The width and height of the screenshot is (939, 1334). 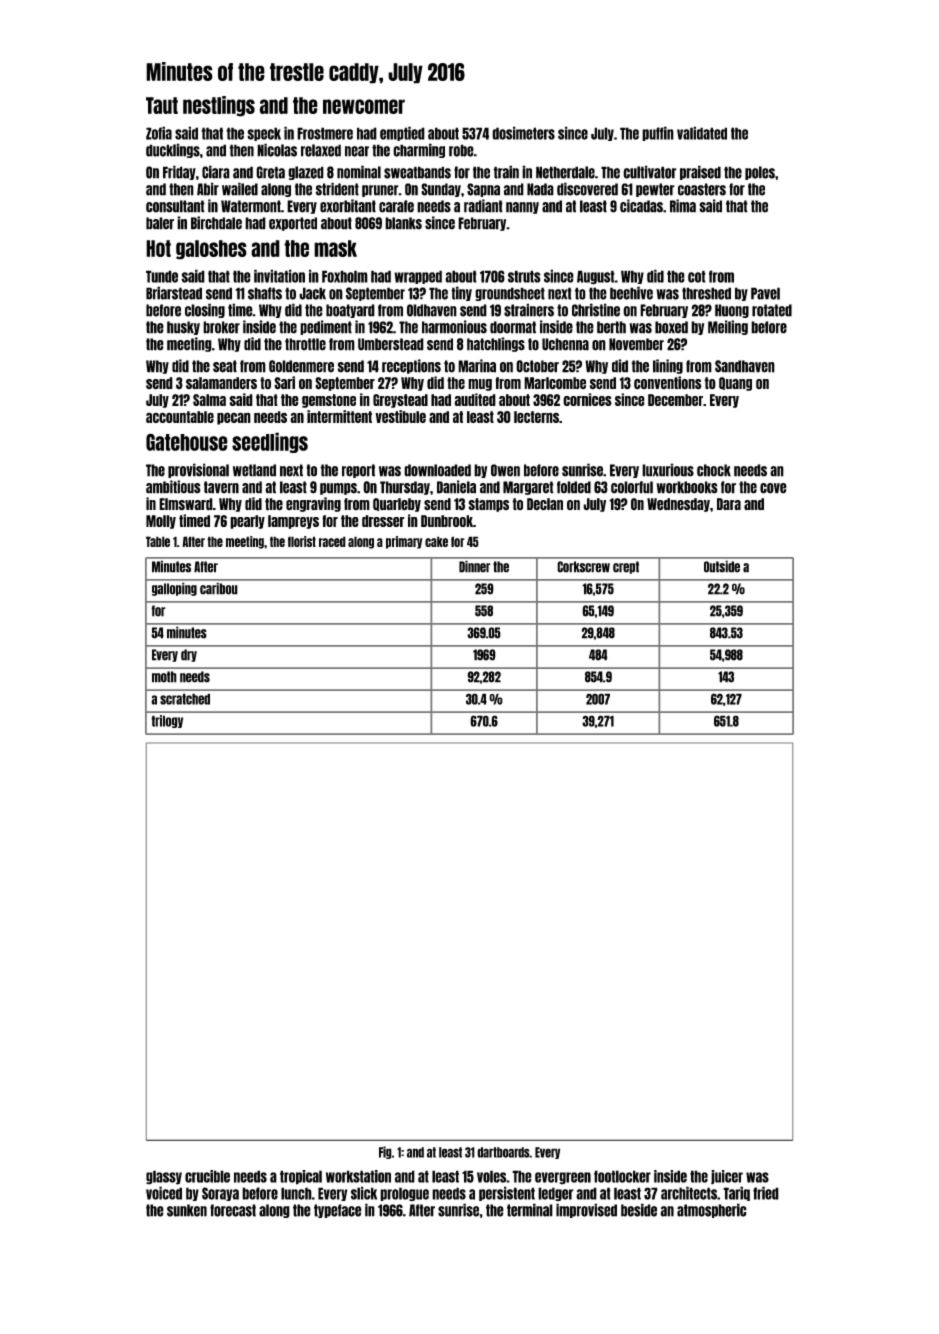 I want to click on validated, so click(x=702, y=133).
